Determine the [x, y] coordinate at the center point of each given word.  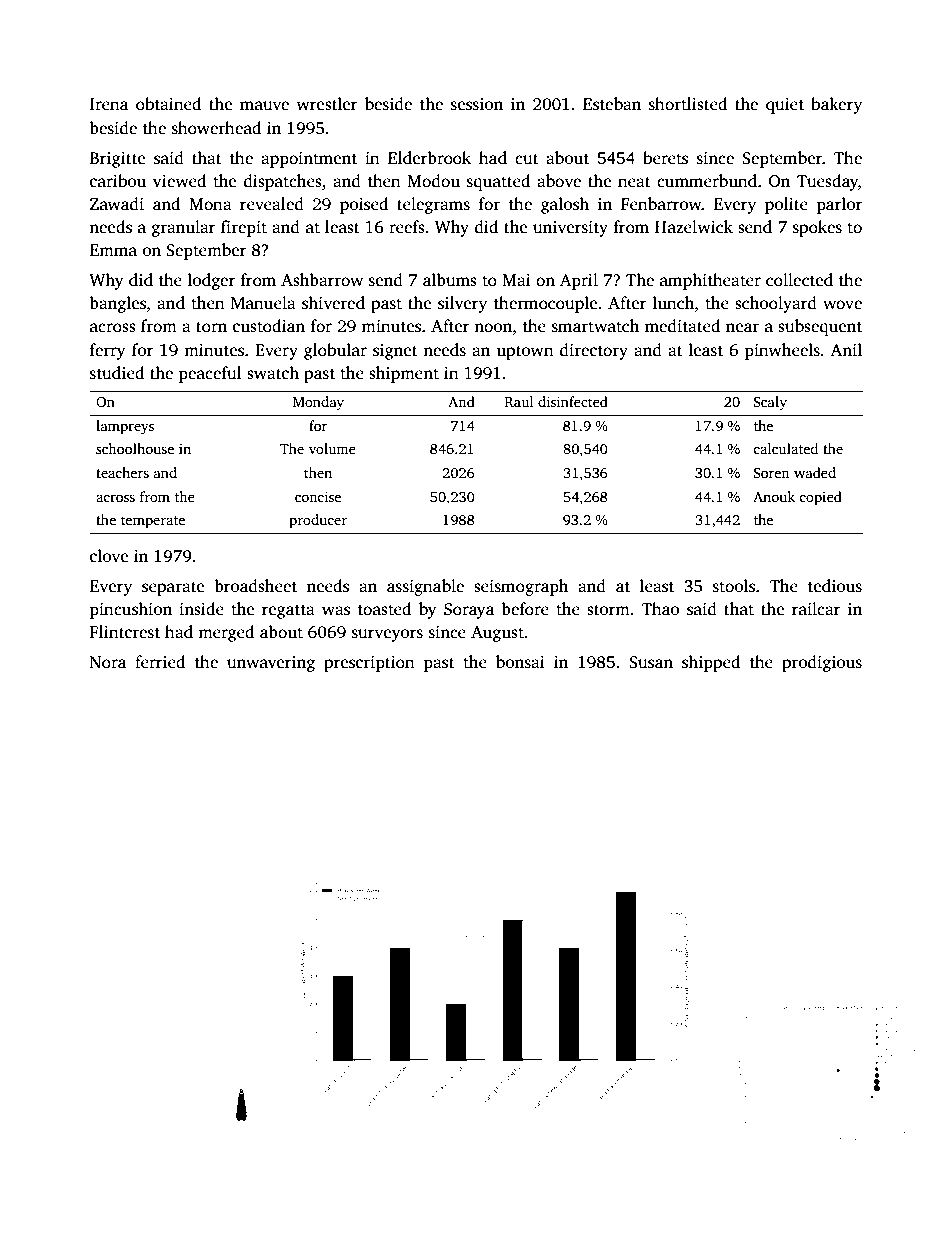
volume [332, 448]
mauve [264, 106]
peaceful [210, 374]
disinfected [573, 401]
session [477, 104]
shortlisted [688, 104]
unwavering [271, 664]
